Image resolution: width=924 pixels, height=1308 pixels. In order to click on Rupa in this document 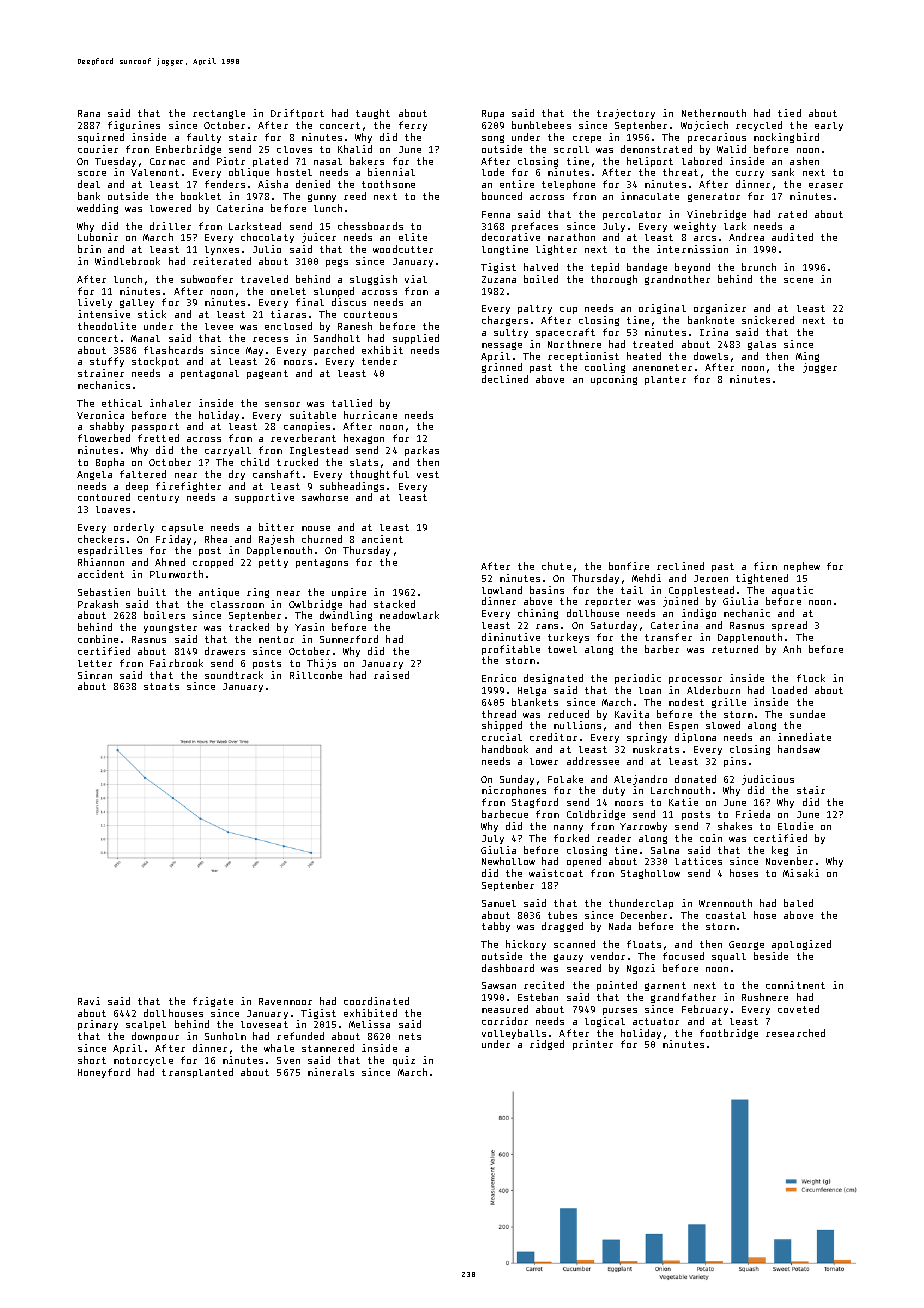, I will do `click(493, 114)`.
